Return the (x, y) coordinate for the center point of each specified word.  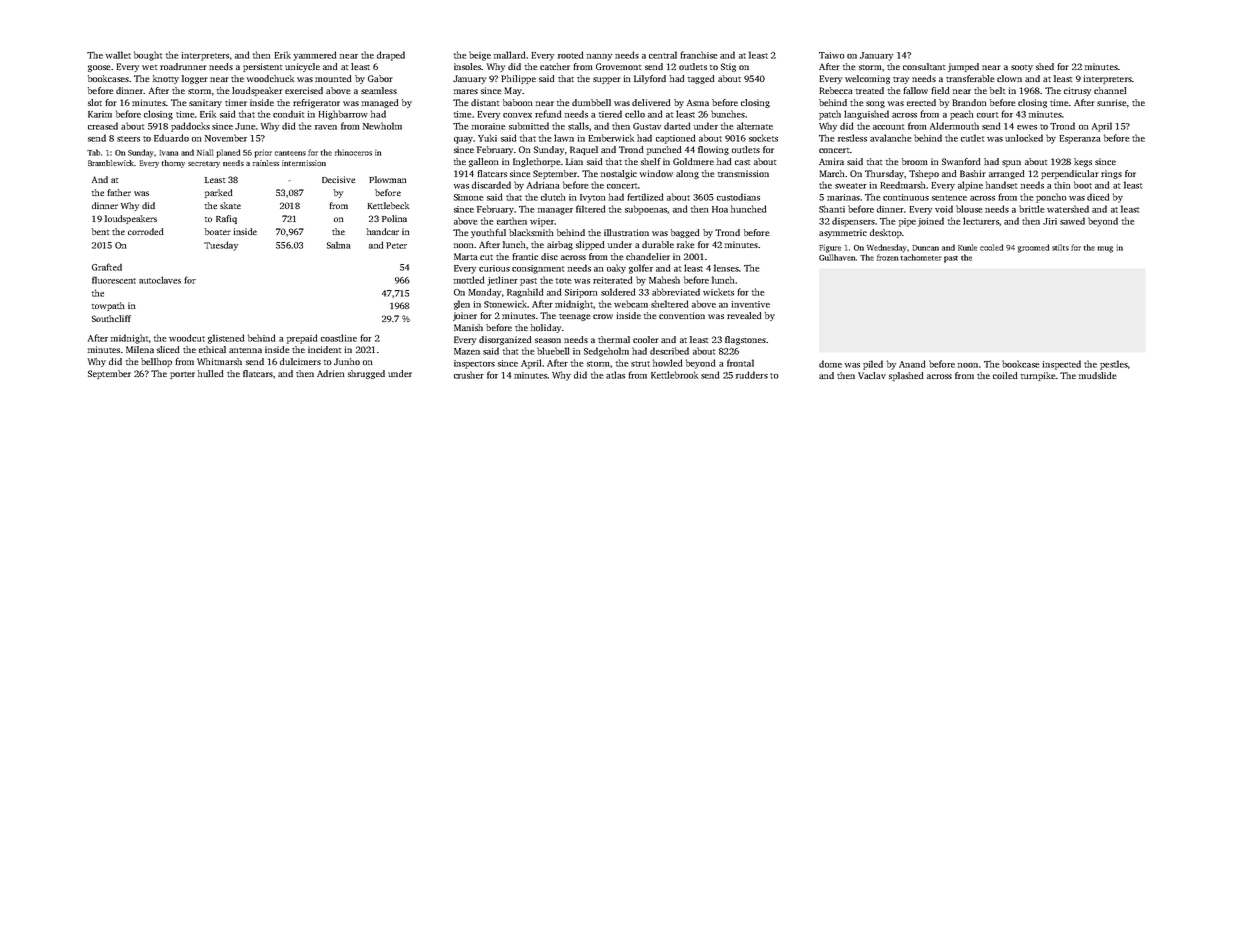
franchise (699, 55)
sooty (1022, 68)
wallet (118, 55)
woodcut (187, 338)
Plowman (388, 179)
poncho (1051, 198)
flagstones (745, 340)
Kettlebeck (388, 205)
